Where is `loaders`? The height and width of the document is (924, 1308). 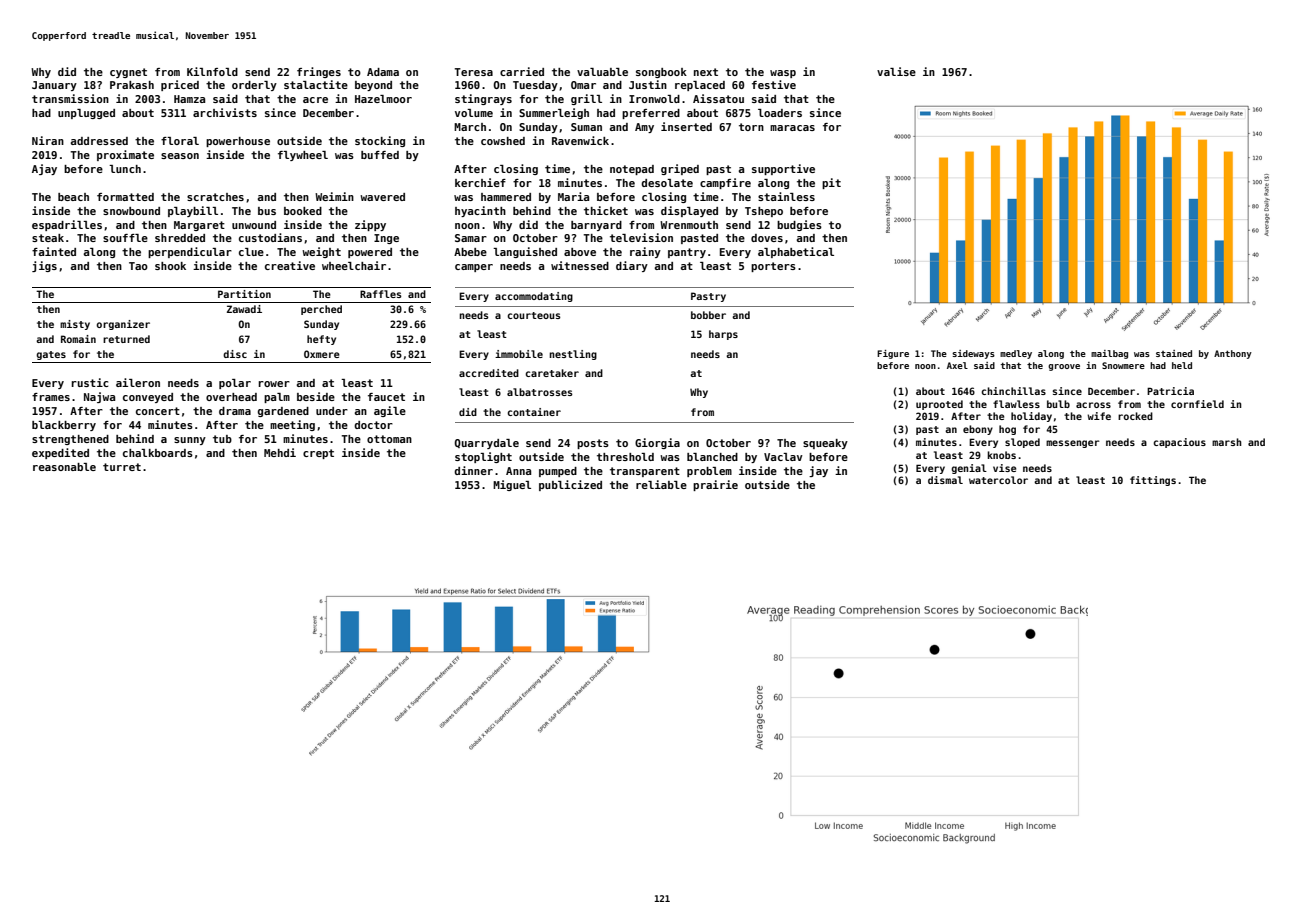 loaders is located at coordinates (780, 113).
